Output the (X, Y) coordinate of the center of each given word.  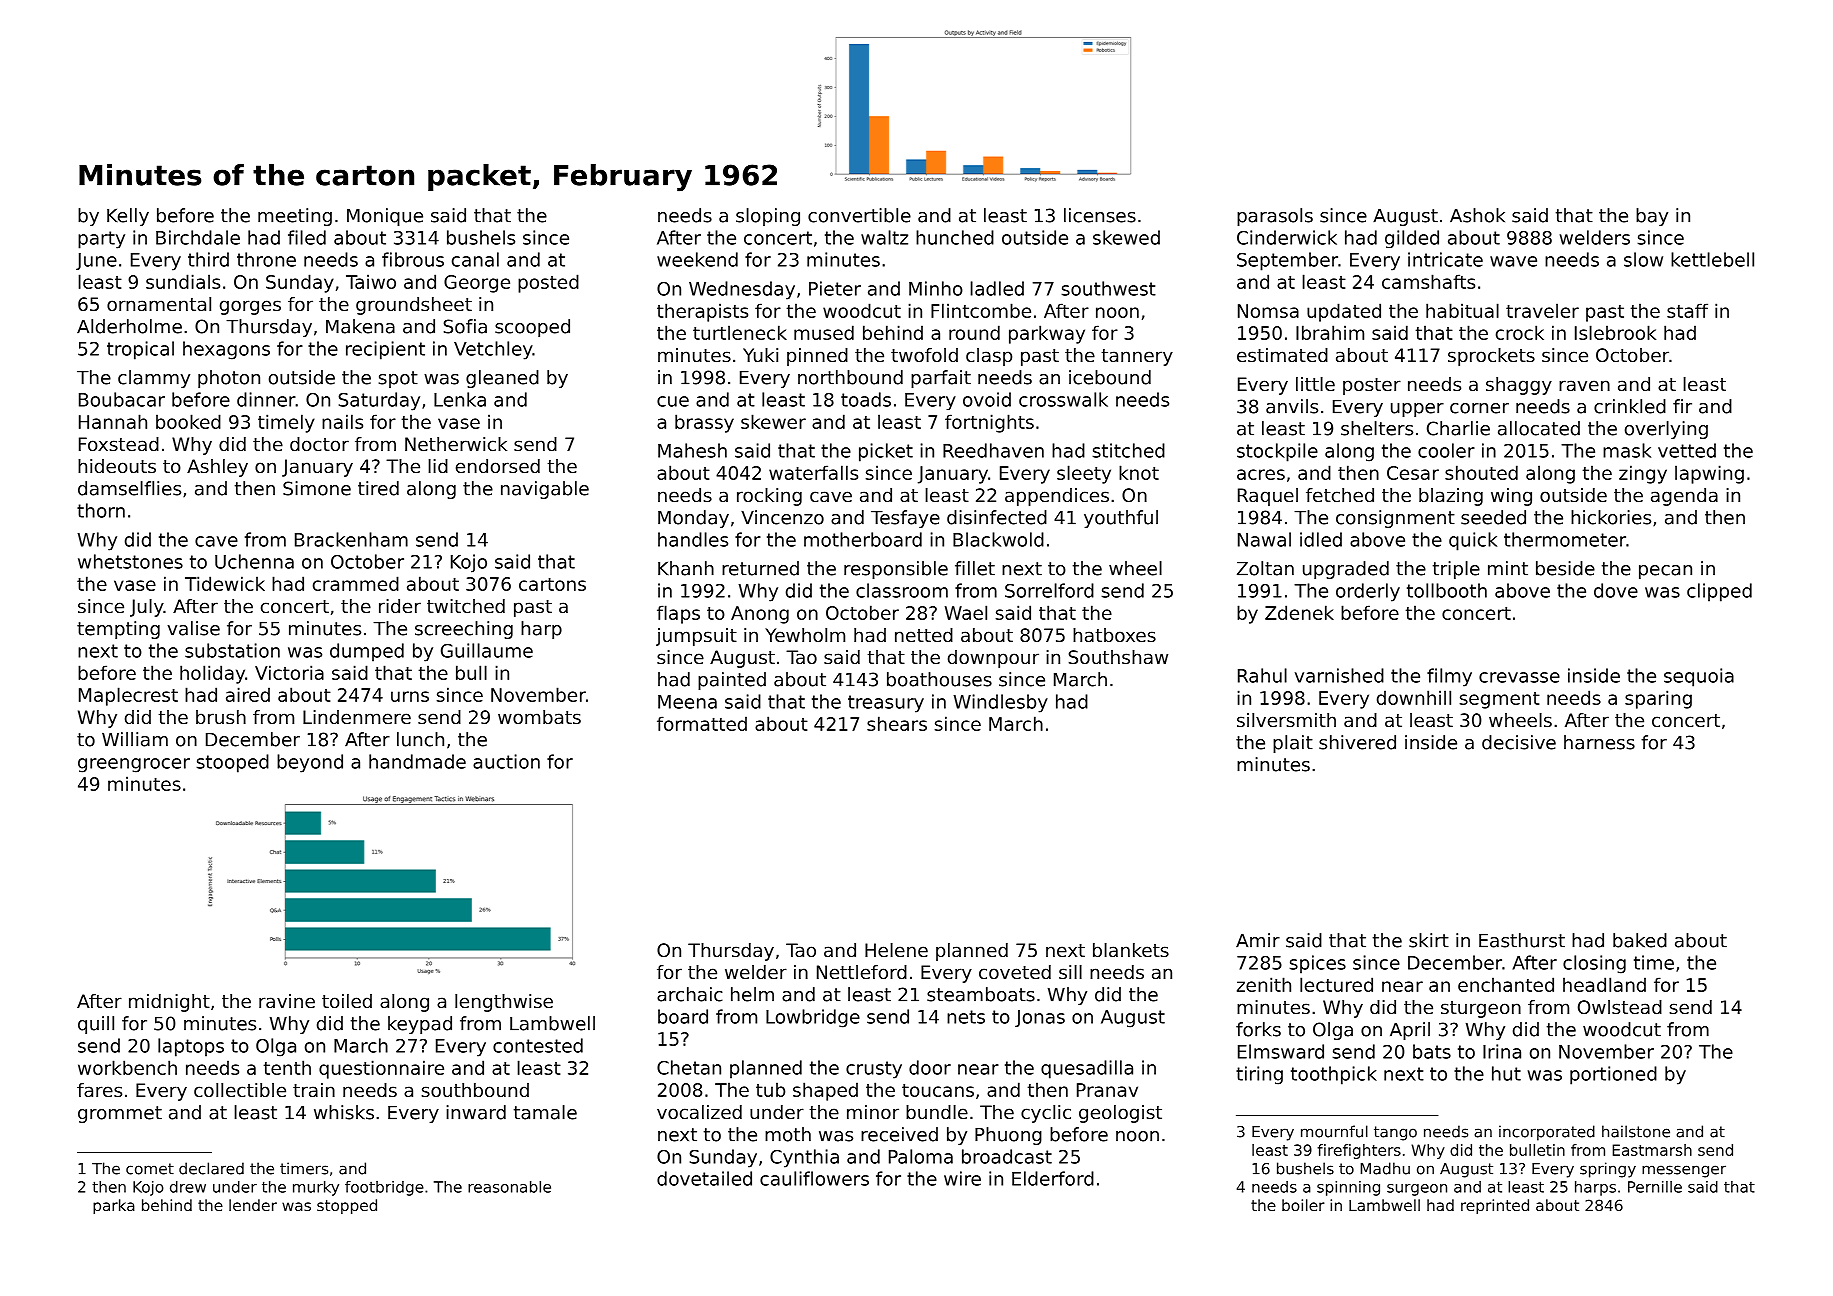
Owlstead (1620, 1007)
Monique (385, 217)
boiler (1303, 1205)
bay (1652, 217)
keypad (420, 1025)
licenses (1100, 215)
